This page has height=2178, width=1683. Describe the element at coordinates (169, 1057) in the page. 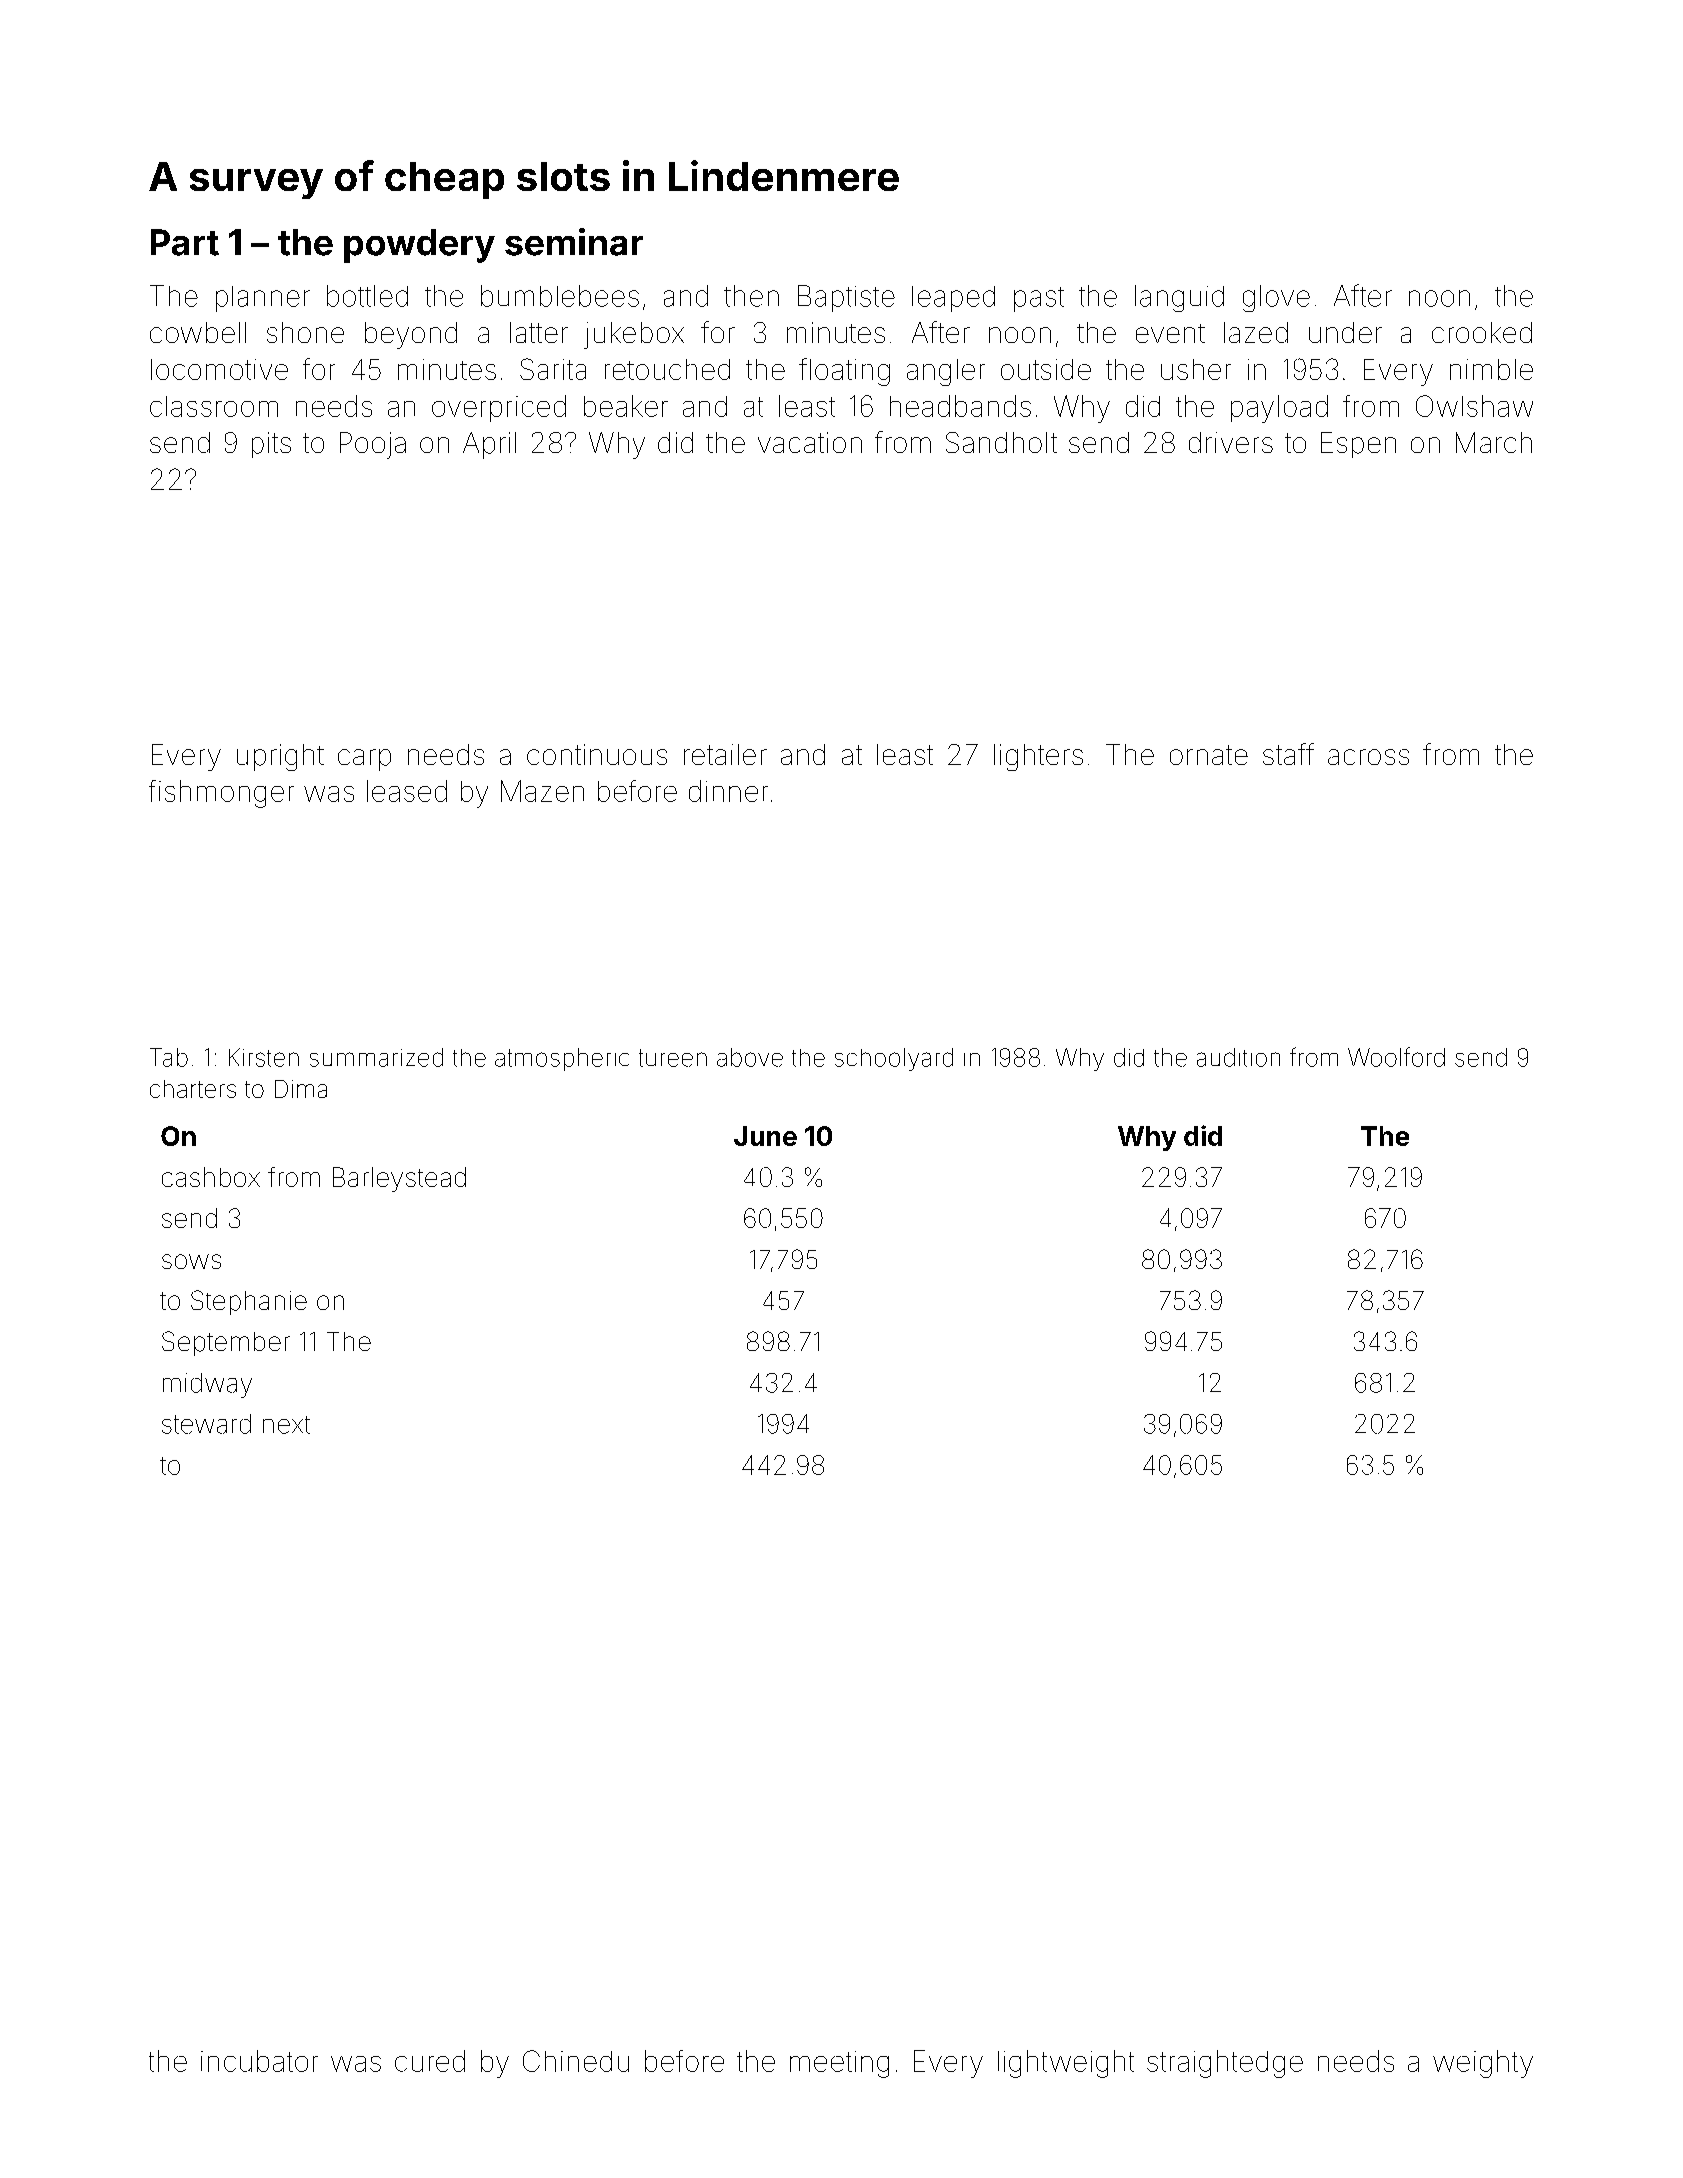

I see `Tab` at that location.
